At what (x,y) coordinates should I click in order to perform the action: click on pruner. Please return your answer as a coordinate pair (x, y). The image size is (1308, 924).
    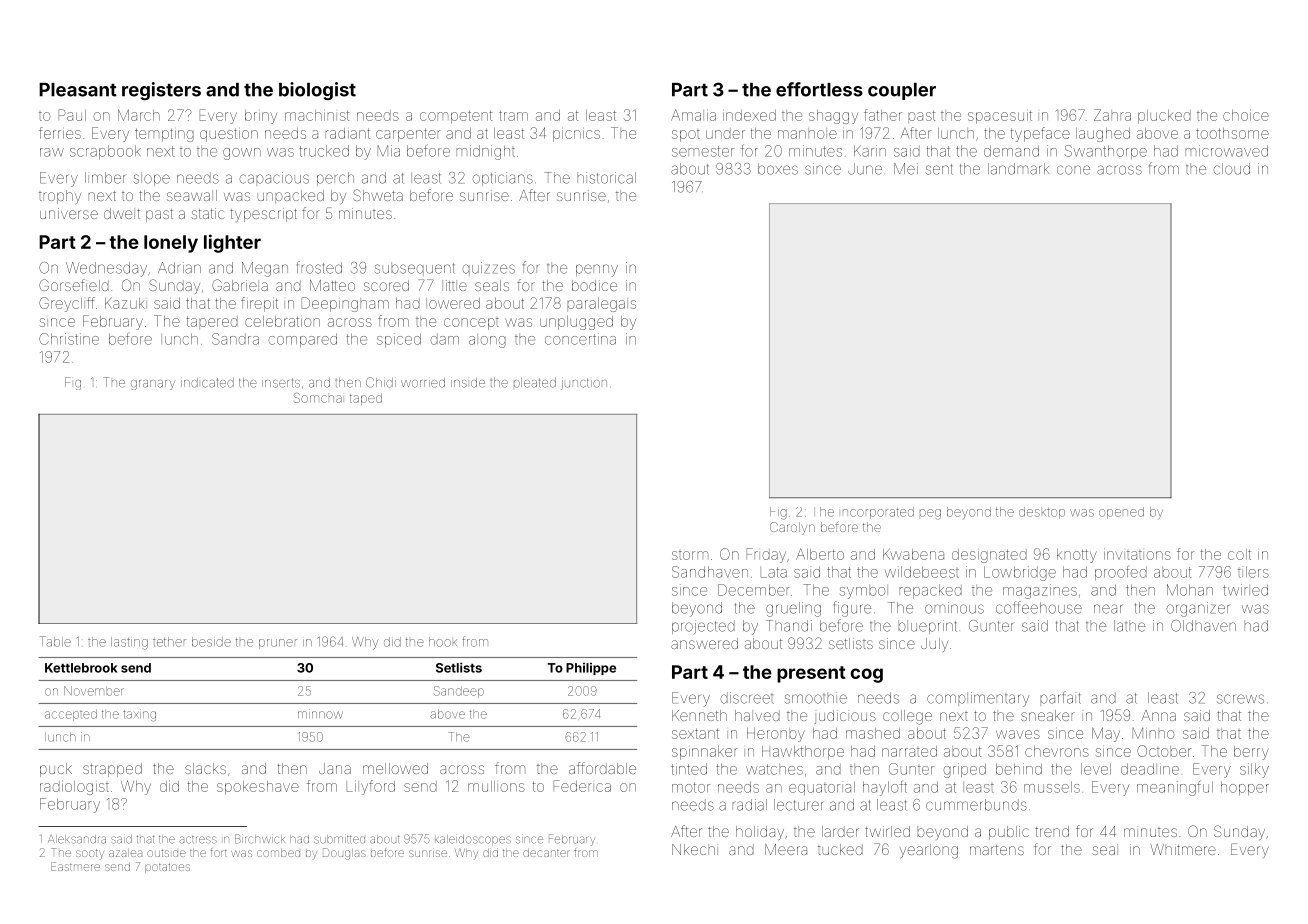
    Looking at the image, I should click on (278, 644).
